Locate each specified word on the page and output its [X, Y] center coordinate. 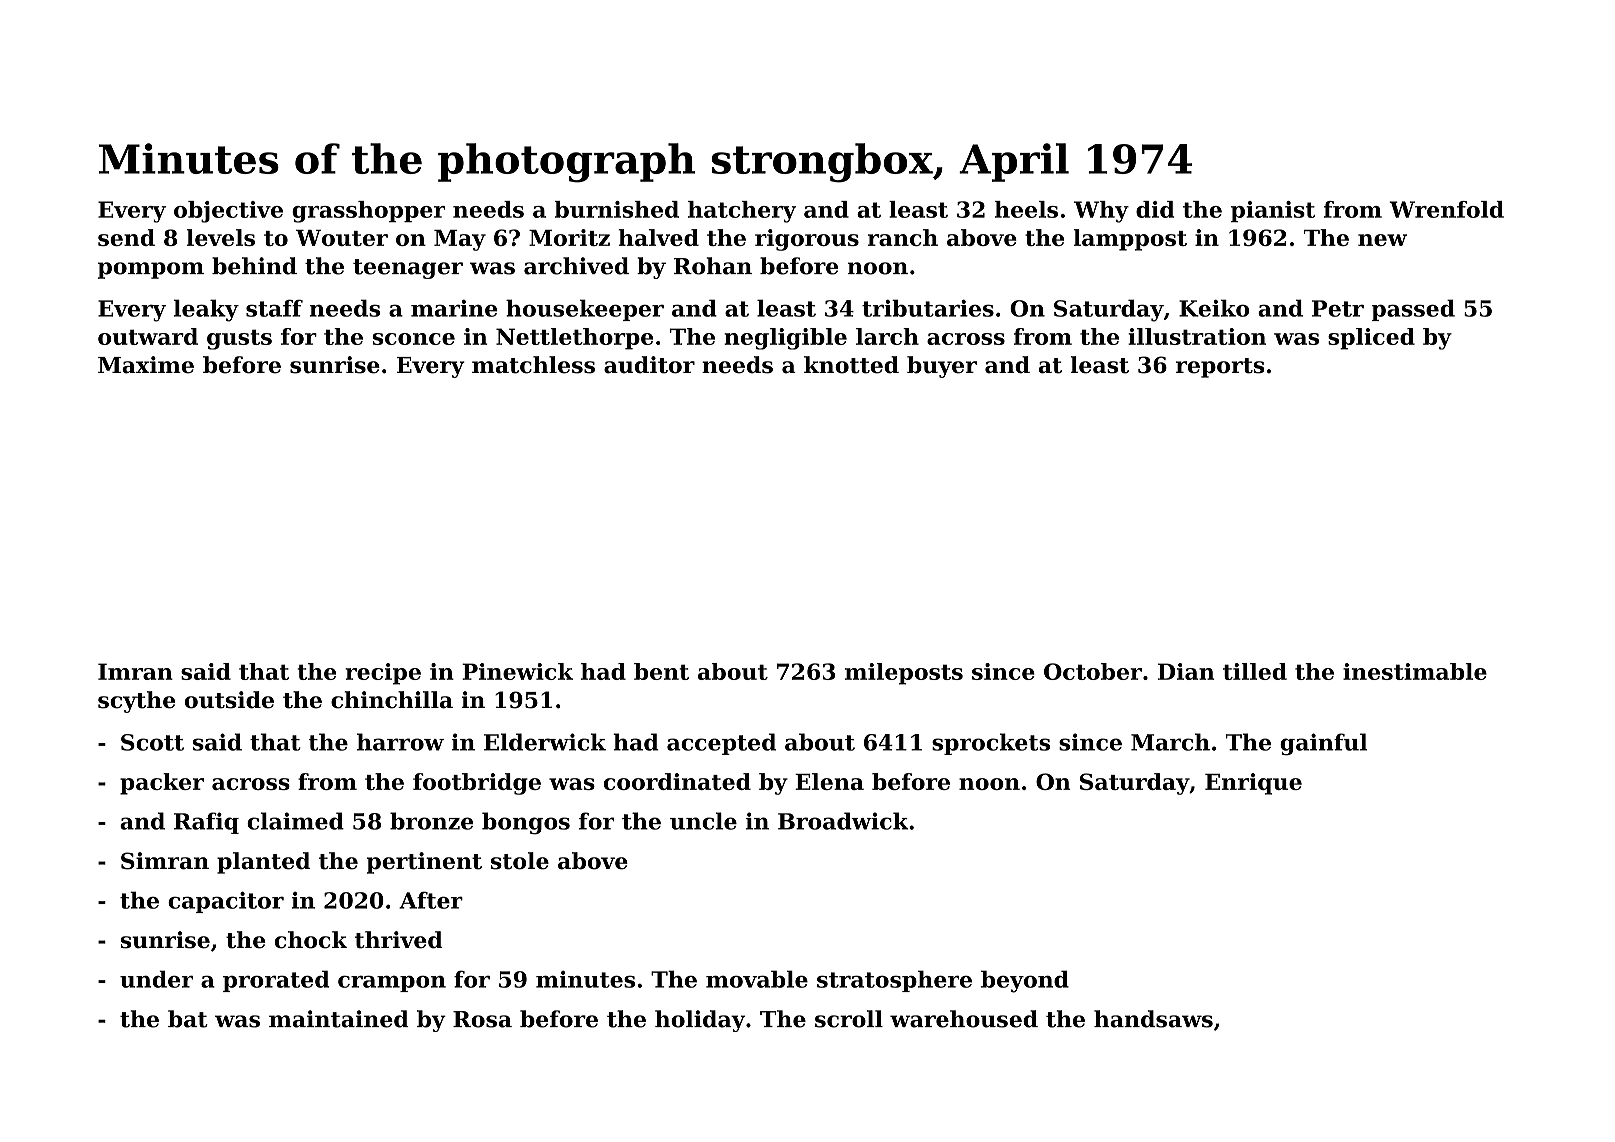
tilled [1255, 671]
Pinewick [517, 671]
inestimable [1415, 671]
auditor [649, 365]
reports [1220, 368]
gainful [1323, 744]
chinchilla [392, 700]
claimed [295, 821]
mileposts [904, 674]
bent [661, 671]
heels [1026, 209]
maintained [339, 1019]
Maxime [146, 365]
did [1155, 209]
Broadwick [843, 821]
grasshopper [368, 212]
